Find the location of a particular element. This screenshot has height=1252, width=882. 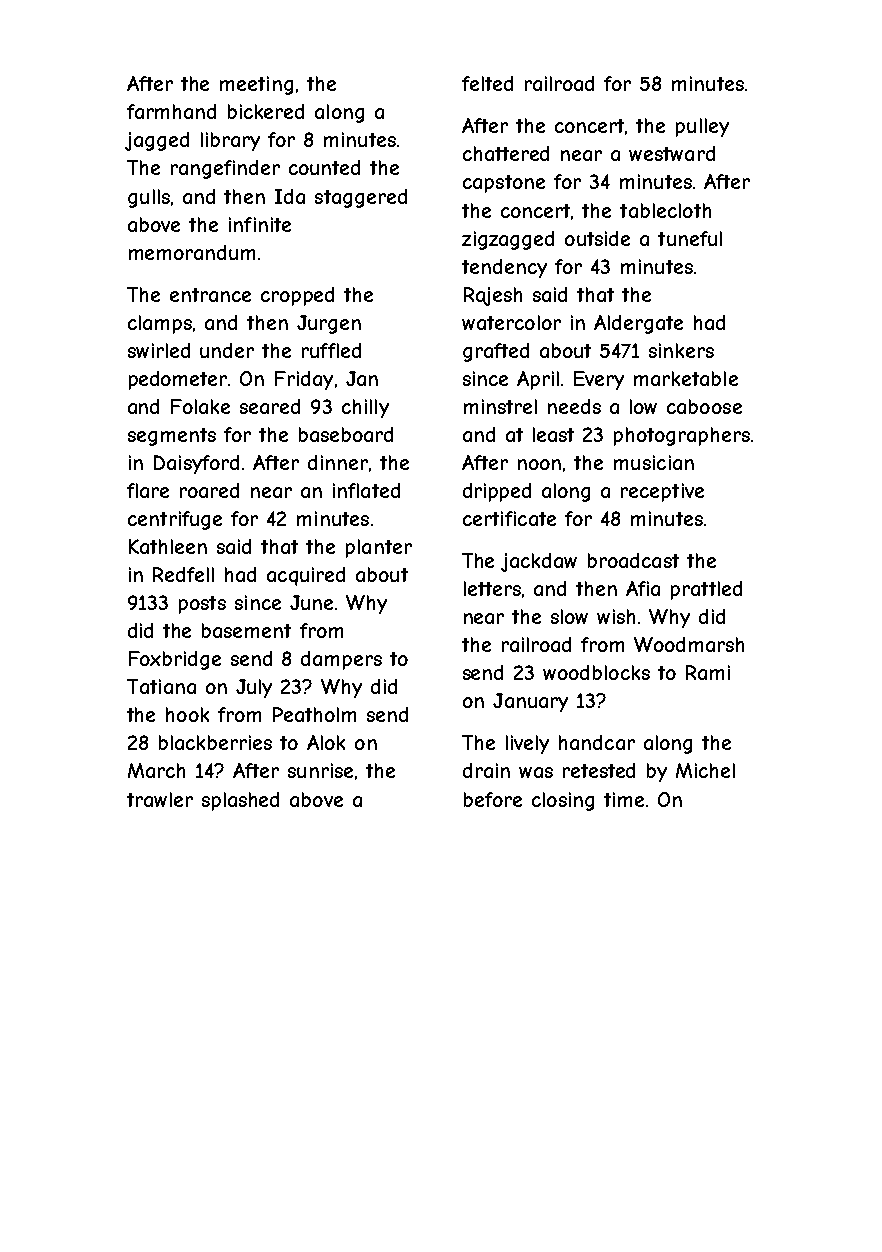

flare is located at coordinates (148, 490).
